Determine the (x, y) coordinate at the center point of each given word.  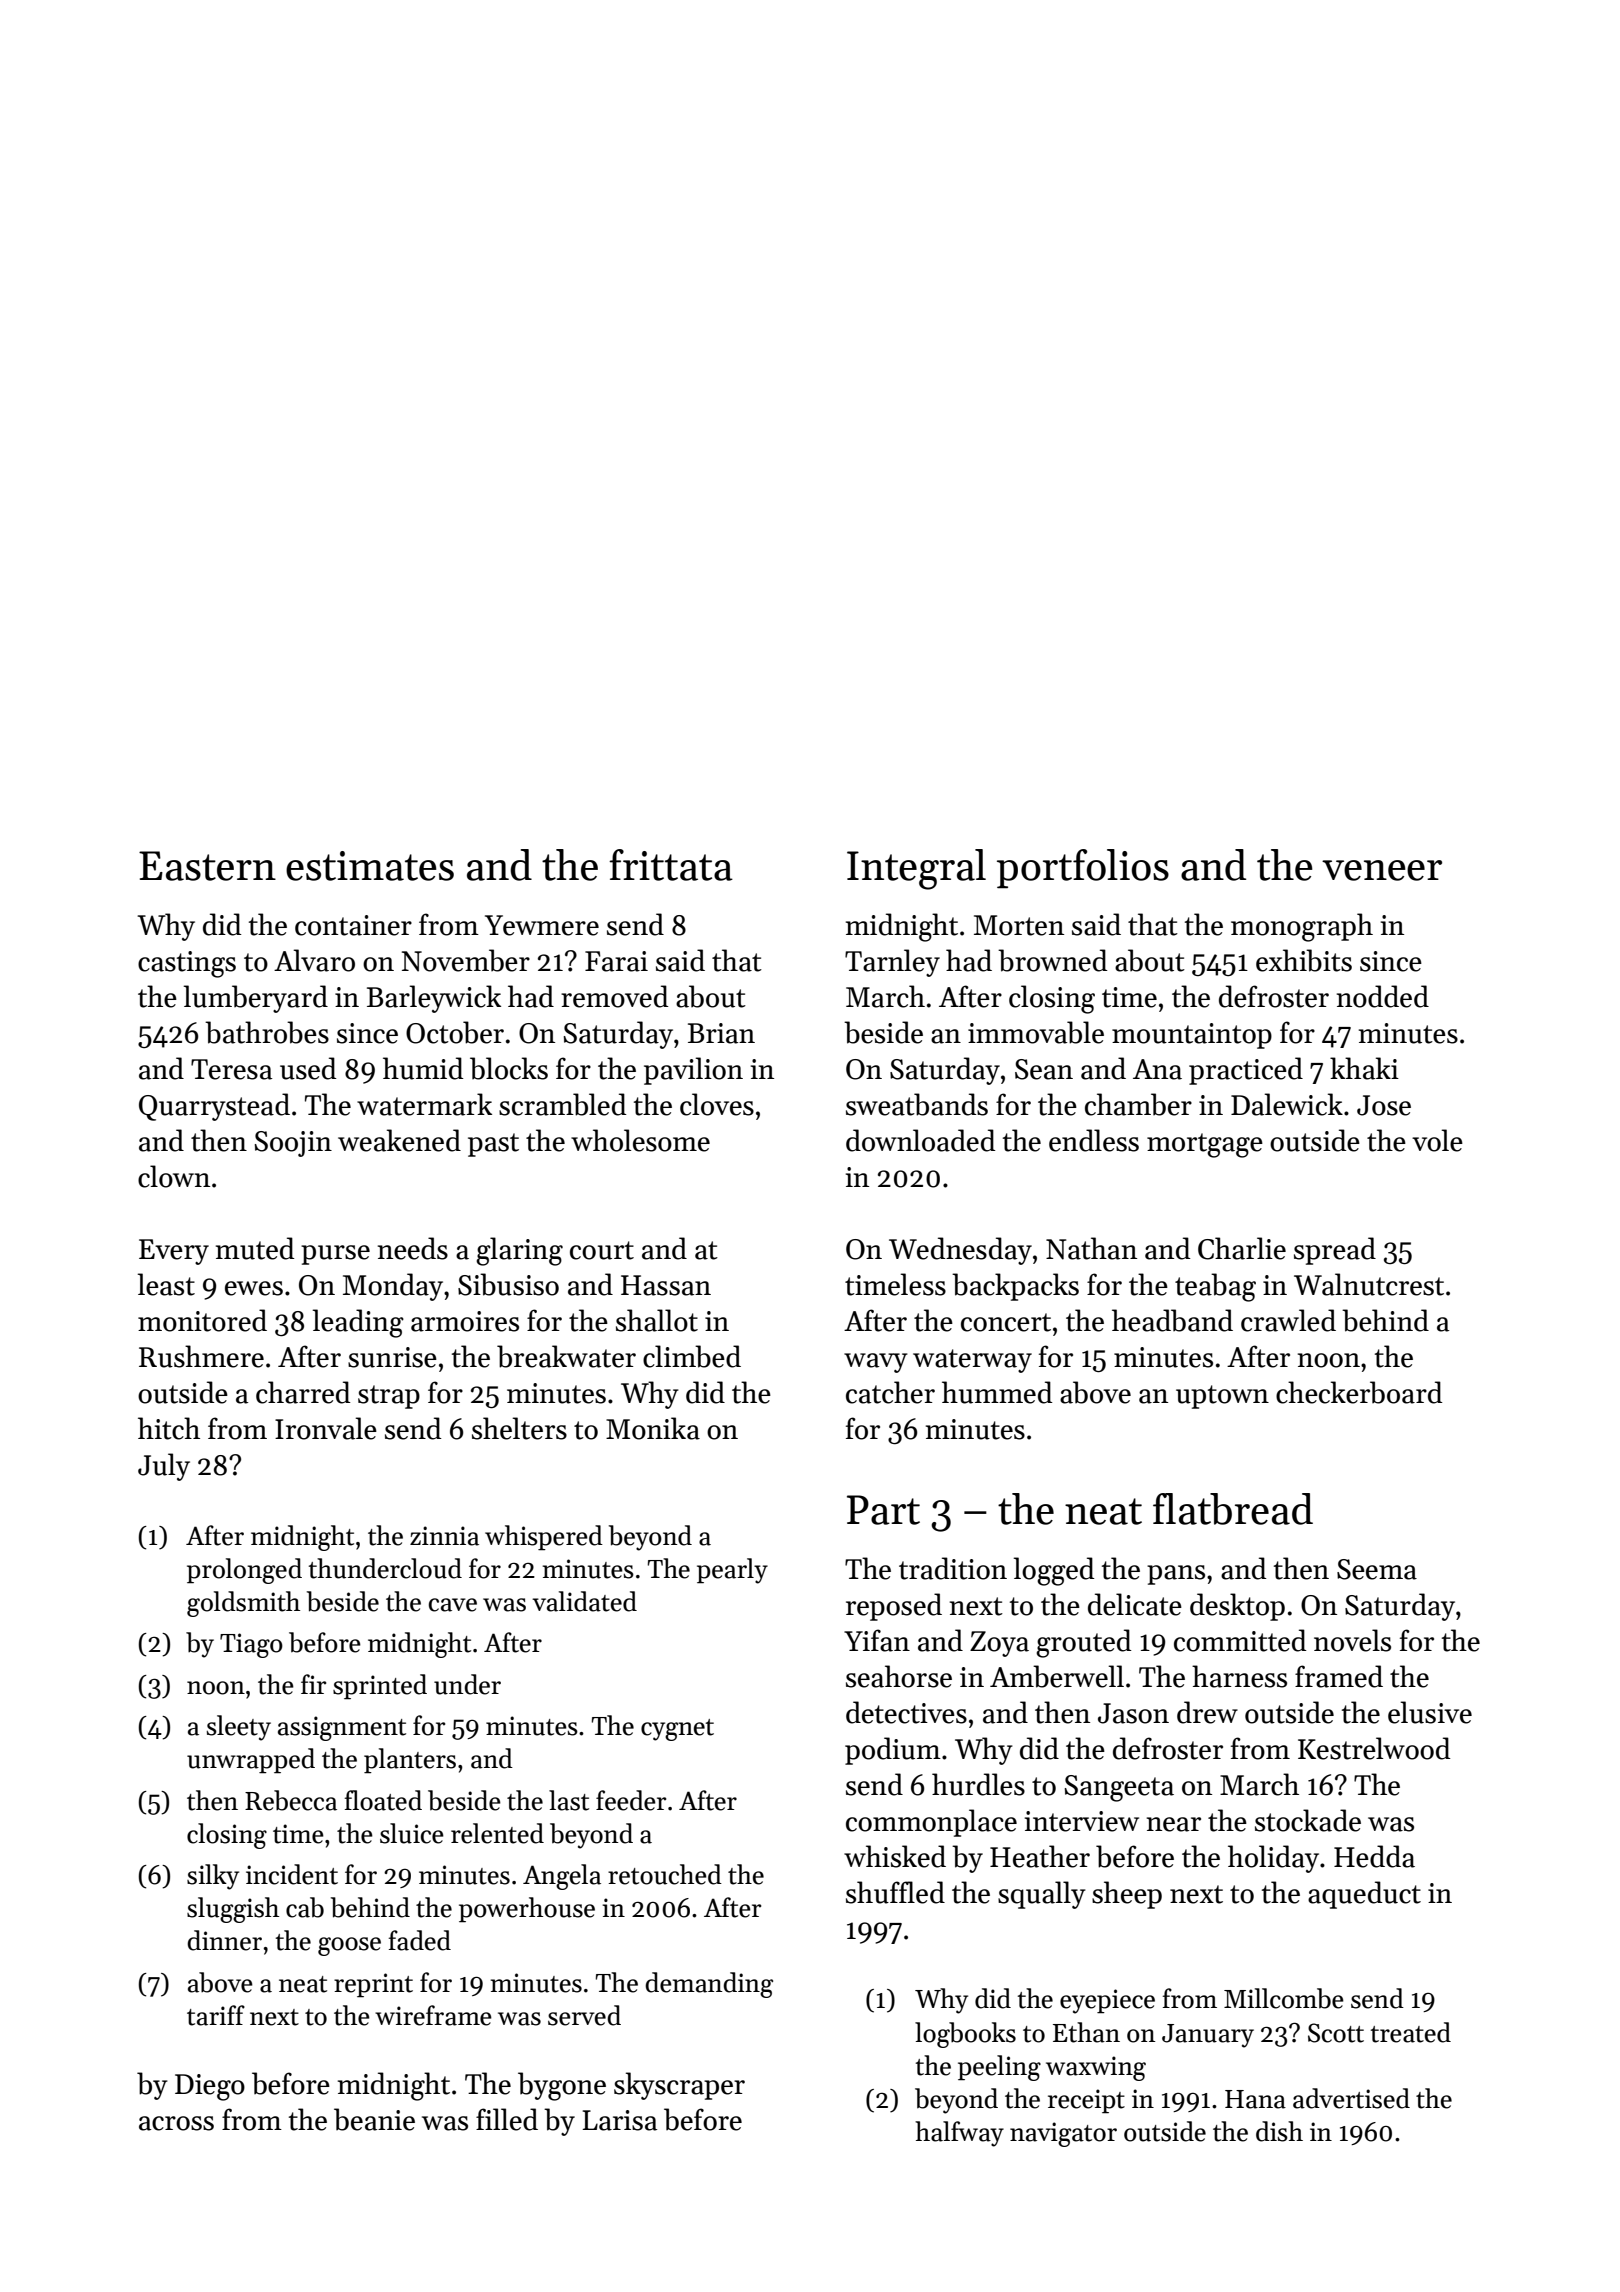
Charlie (1242, 1248)
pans (1176, 1575)
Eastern (207, 866)
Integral (916, 869)
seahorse (899, 1676)
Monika (653, 1428)
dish (1279, 2131)
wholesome (640, 1140)
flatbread (1233, 1509)
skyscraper (679, 2086)
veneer (1382, 870)
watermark (424, 1104)
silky (213, 1877)
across (176, 2123)
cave (453, 1605)
